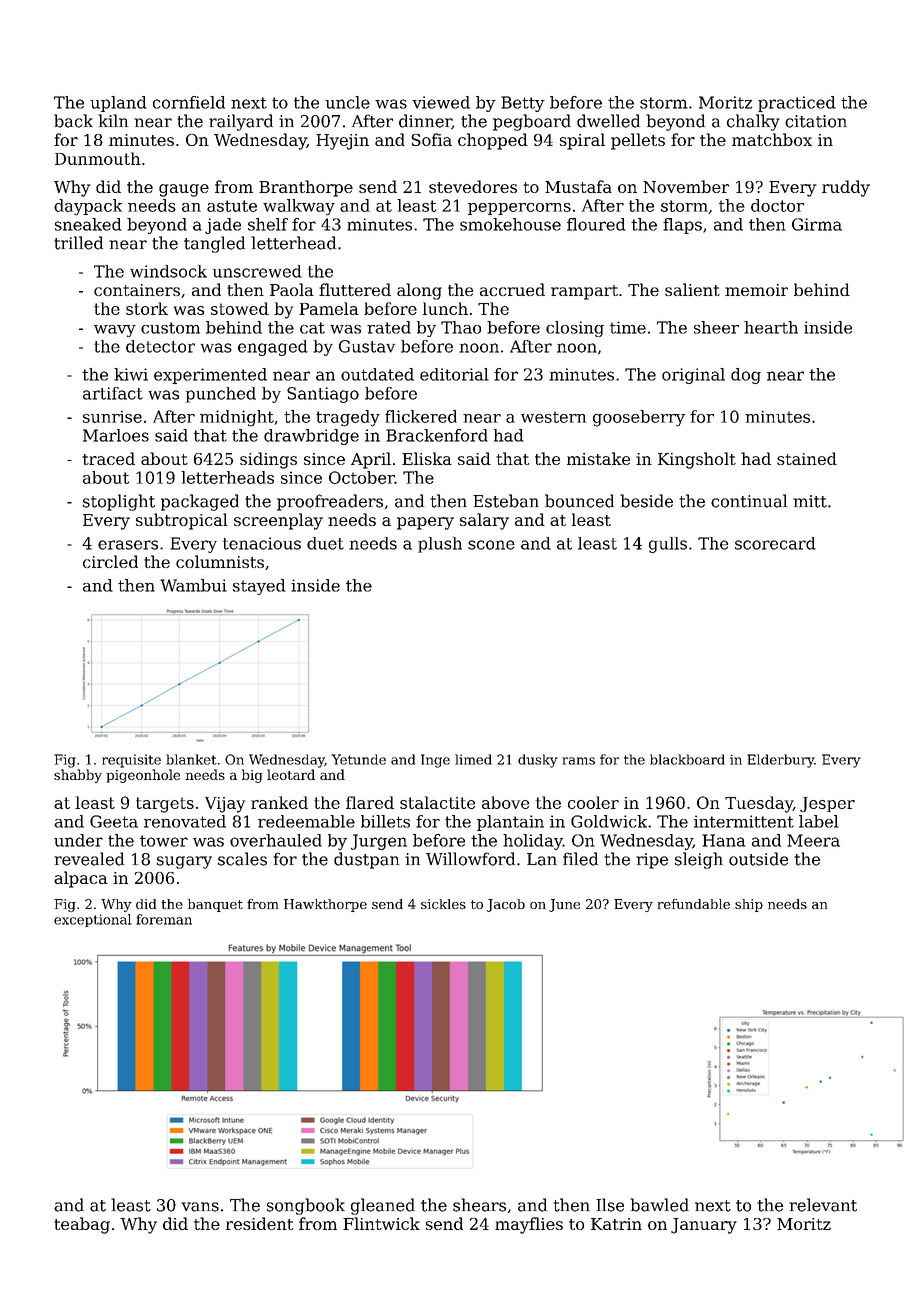 The image size is (924, 1308). I want to click on under, so click(78, 840).
